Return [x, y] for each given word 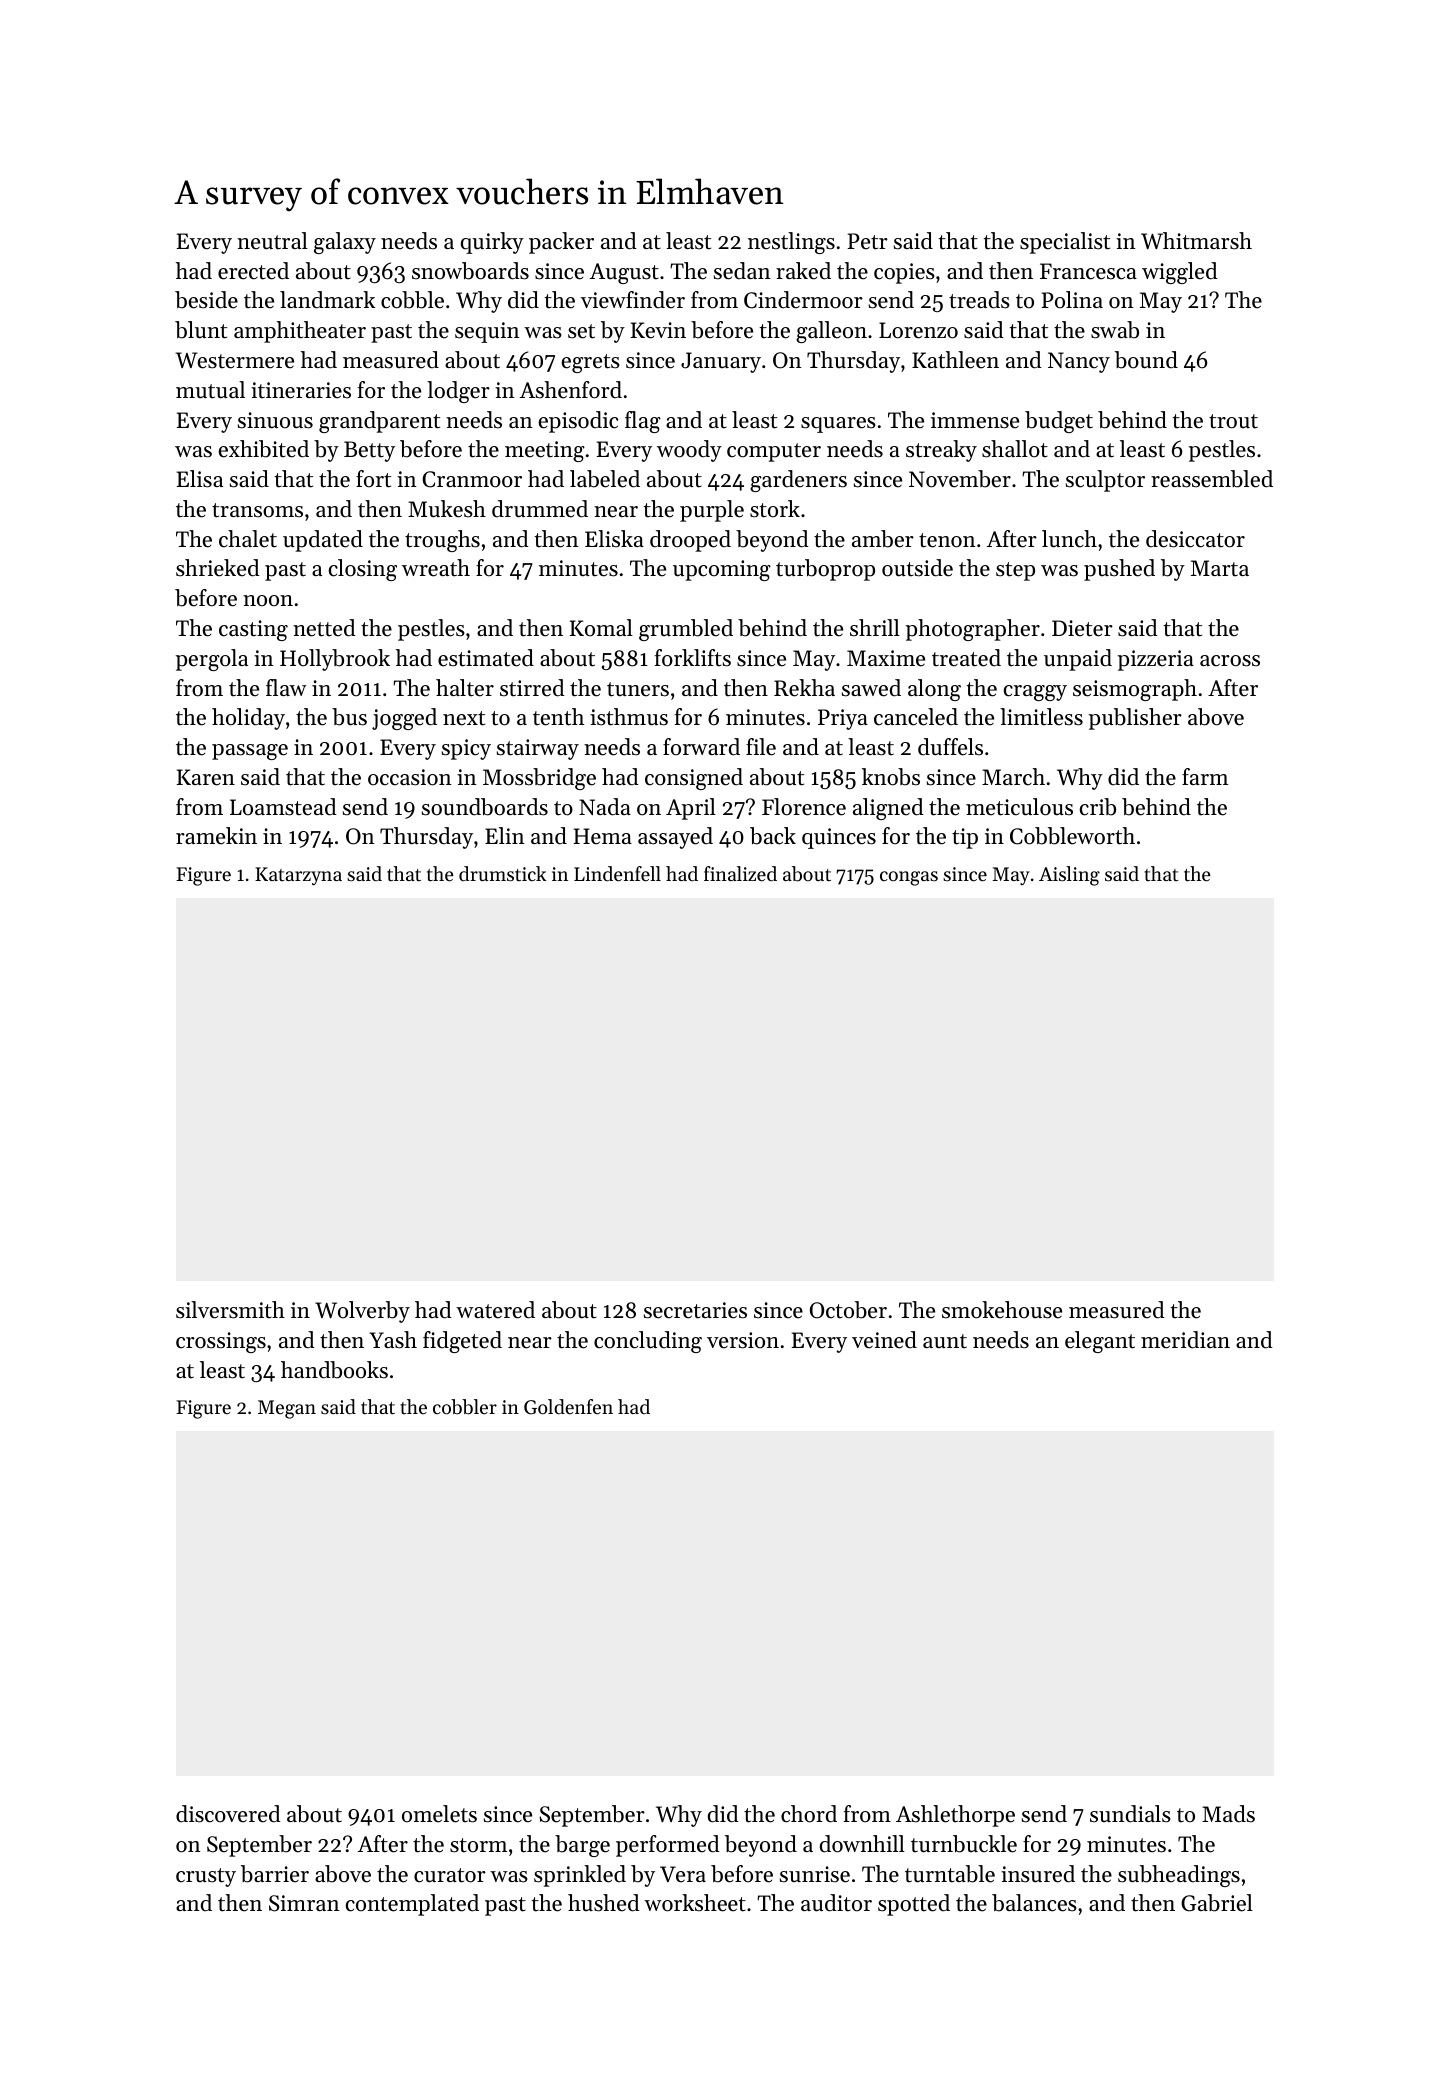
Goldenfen [568, 1407]
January [721, 362]
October [848, 1310]
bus [349, 717]
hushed [604, 1903]
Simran [304, 1903]
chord [809, 1814]
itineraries [301, 390]
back [773, 836]
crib [1098, 807]
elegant [1100, 1342]
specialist [1065, 243]
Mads [1228, 1814]
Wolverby [362, 1312]
